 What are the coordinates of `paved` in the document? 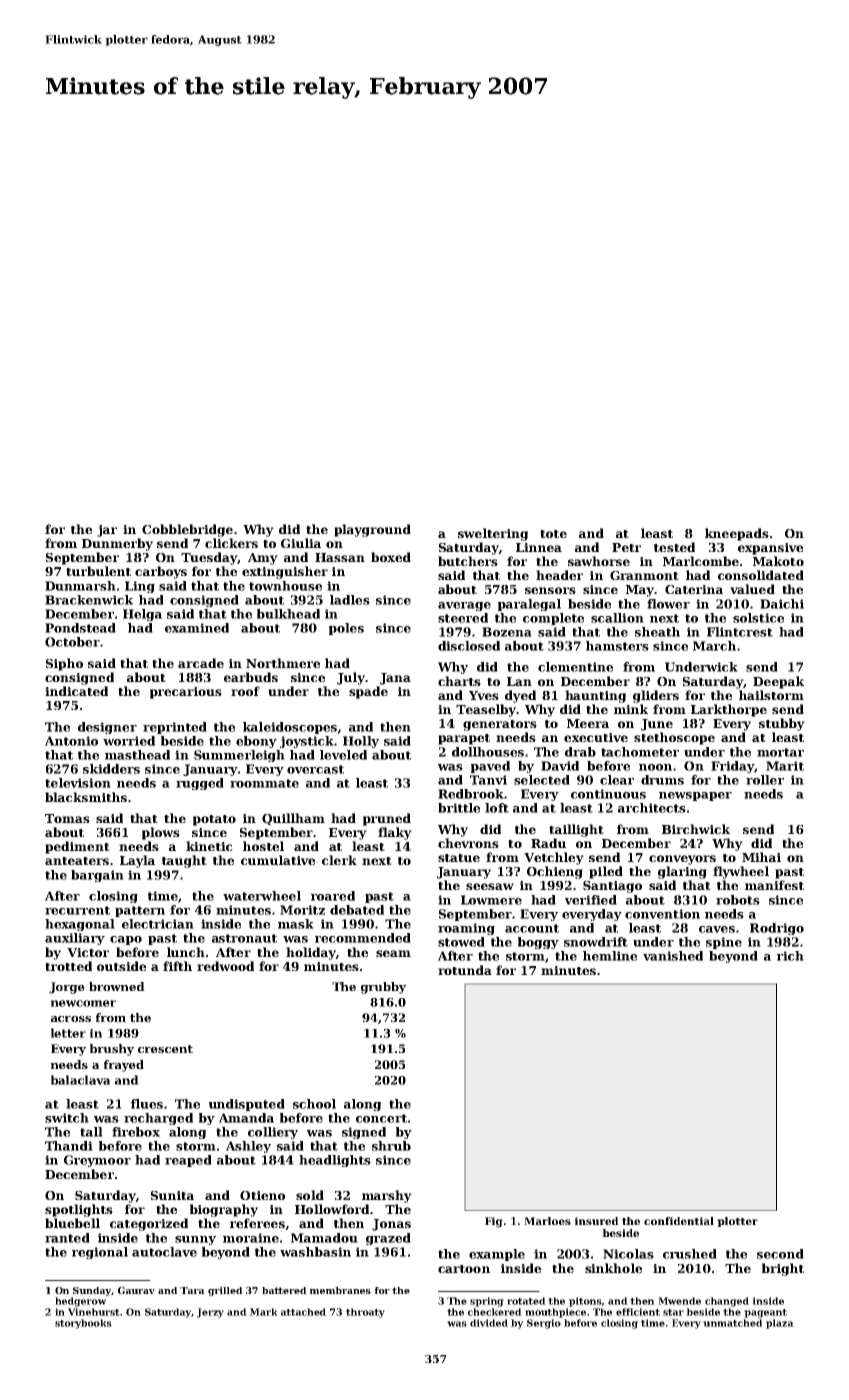 It's located at (490, 767).
